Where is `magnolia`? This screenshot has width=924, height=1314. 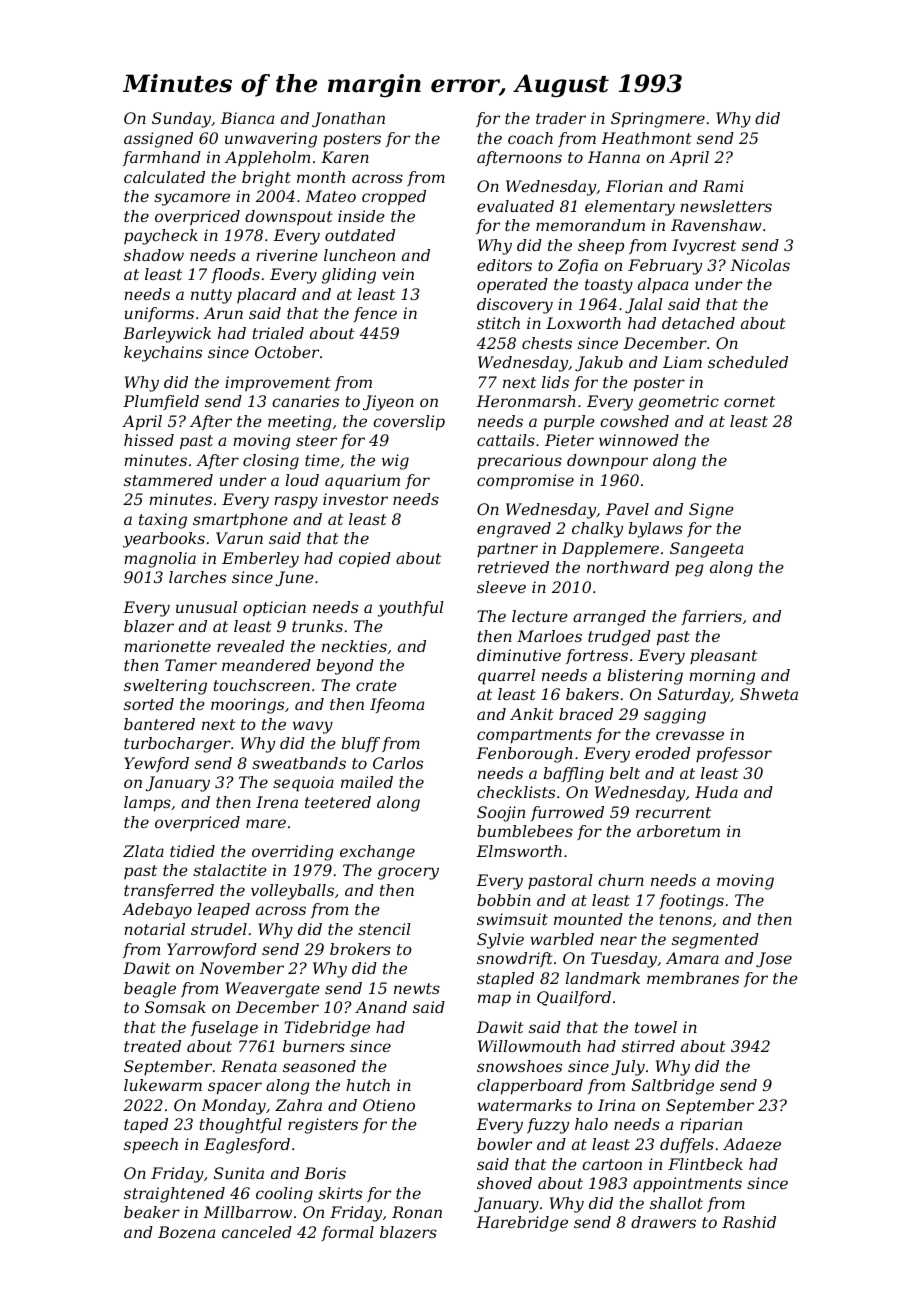 magnolia is located at coordinates (160, 560).
